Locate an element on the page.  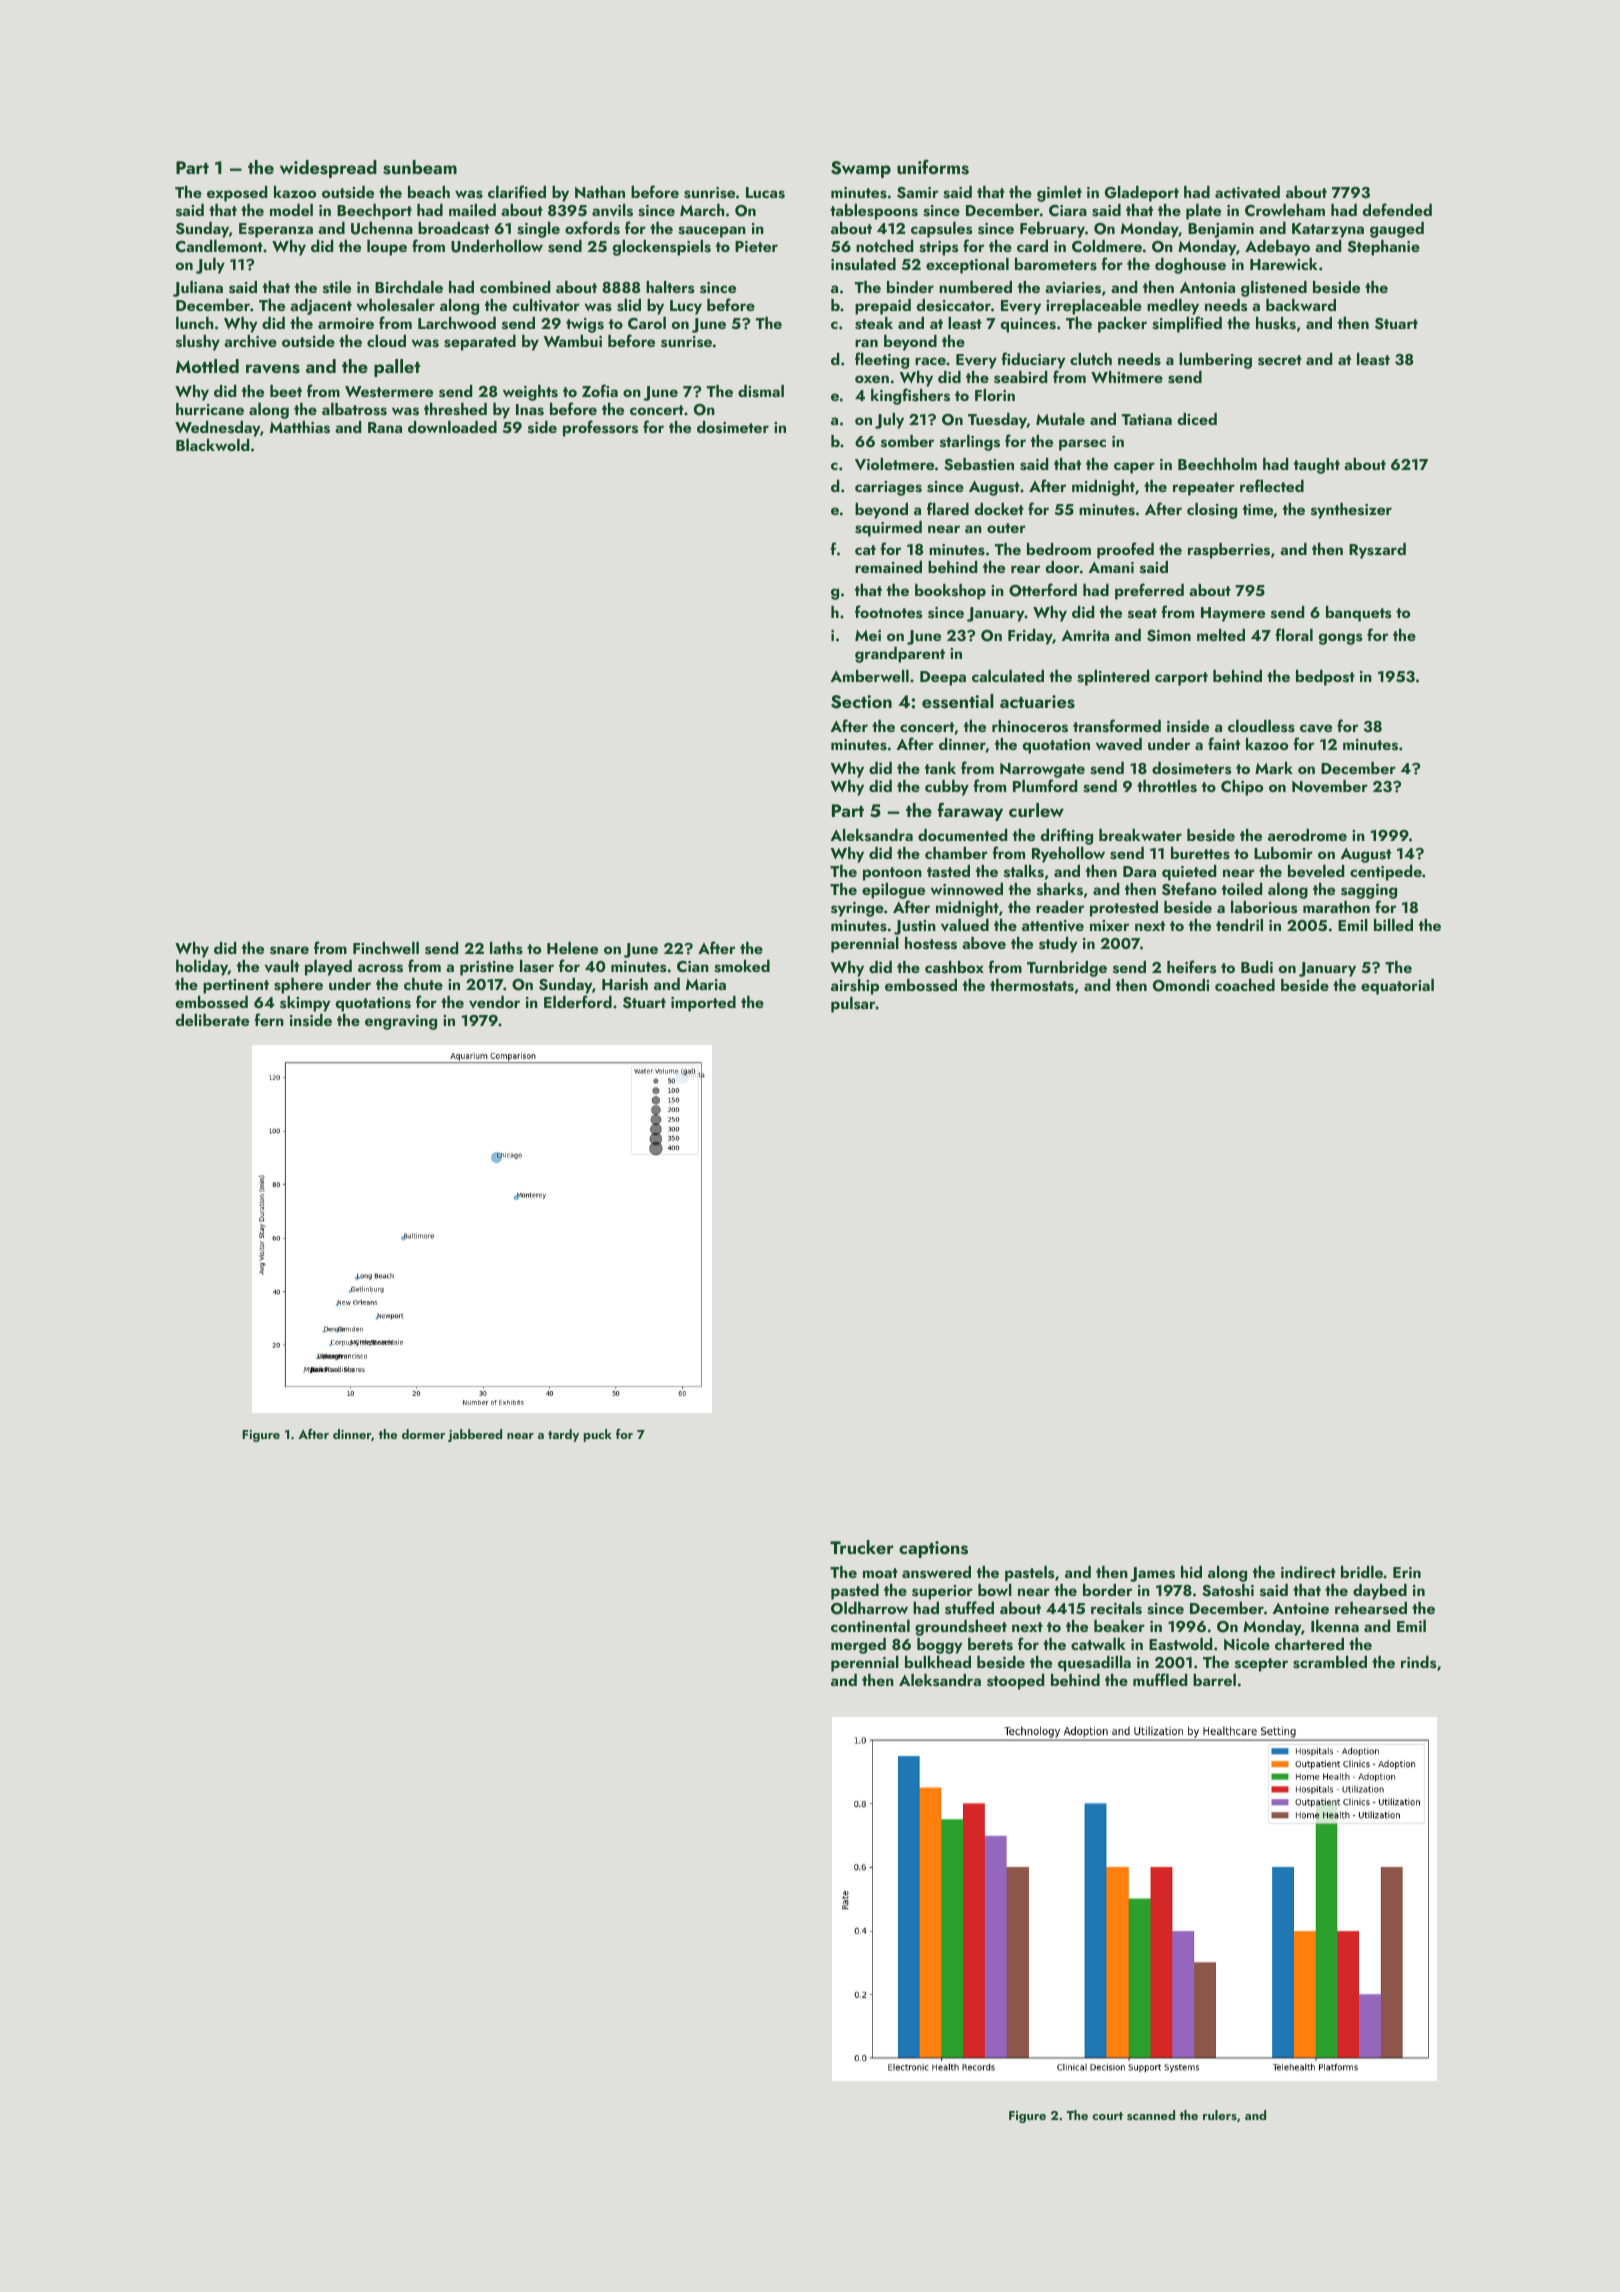
exposed is located at coordinates (237, 194).
